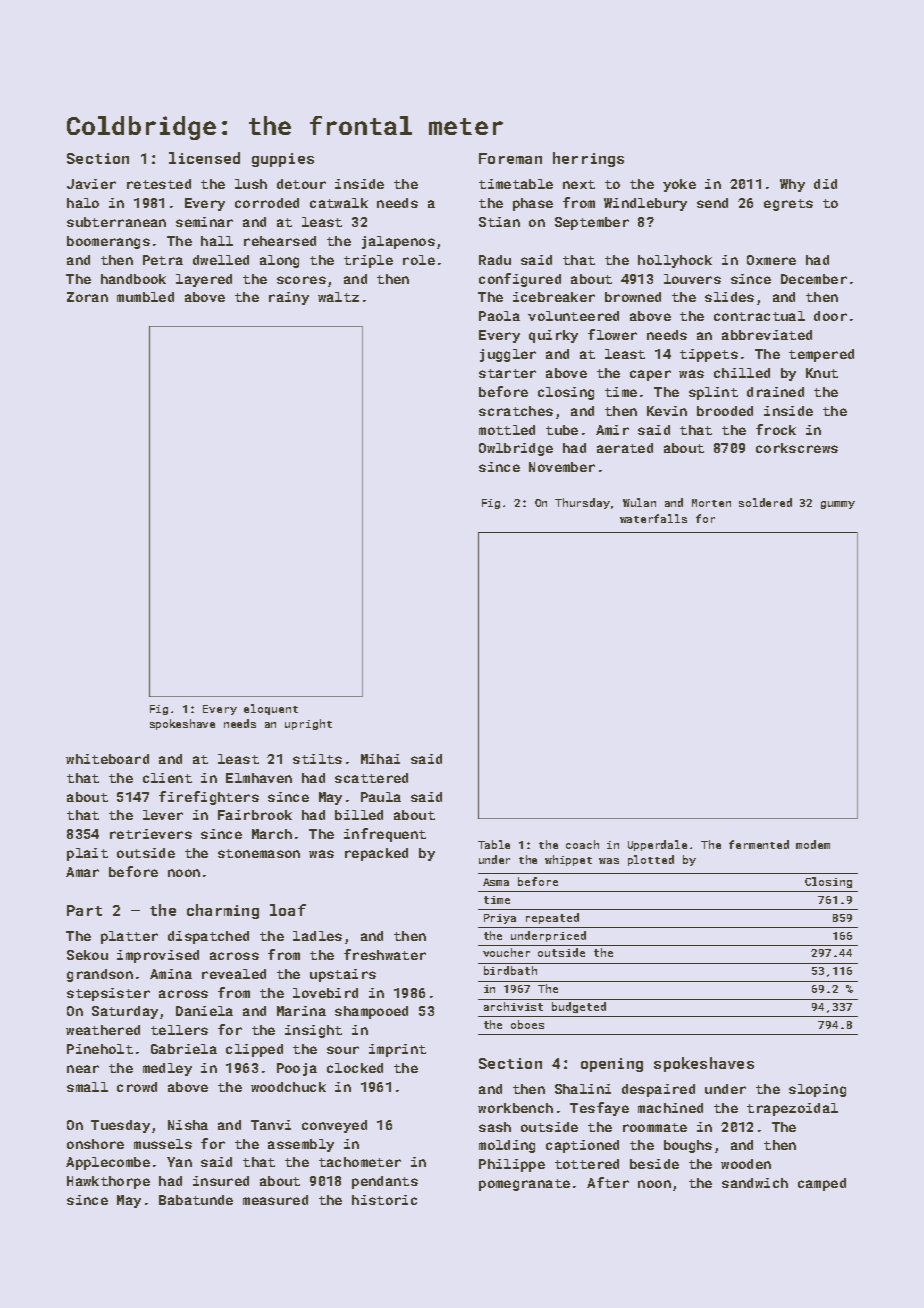 Image resolution: width=924 pixels, height=1308 pixels. What do you see at coordinates (376, 854) in the page?
I see `repacked` at bounding box center [376, 854].
